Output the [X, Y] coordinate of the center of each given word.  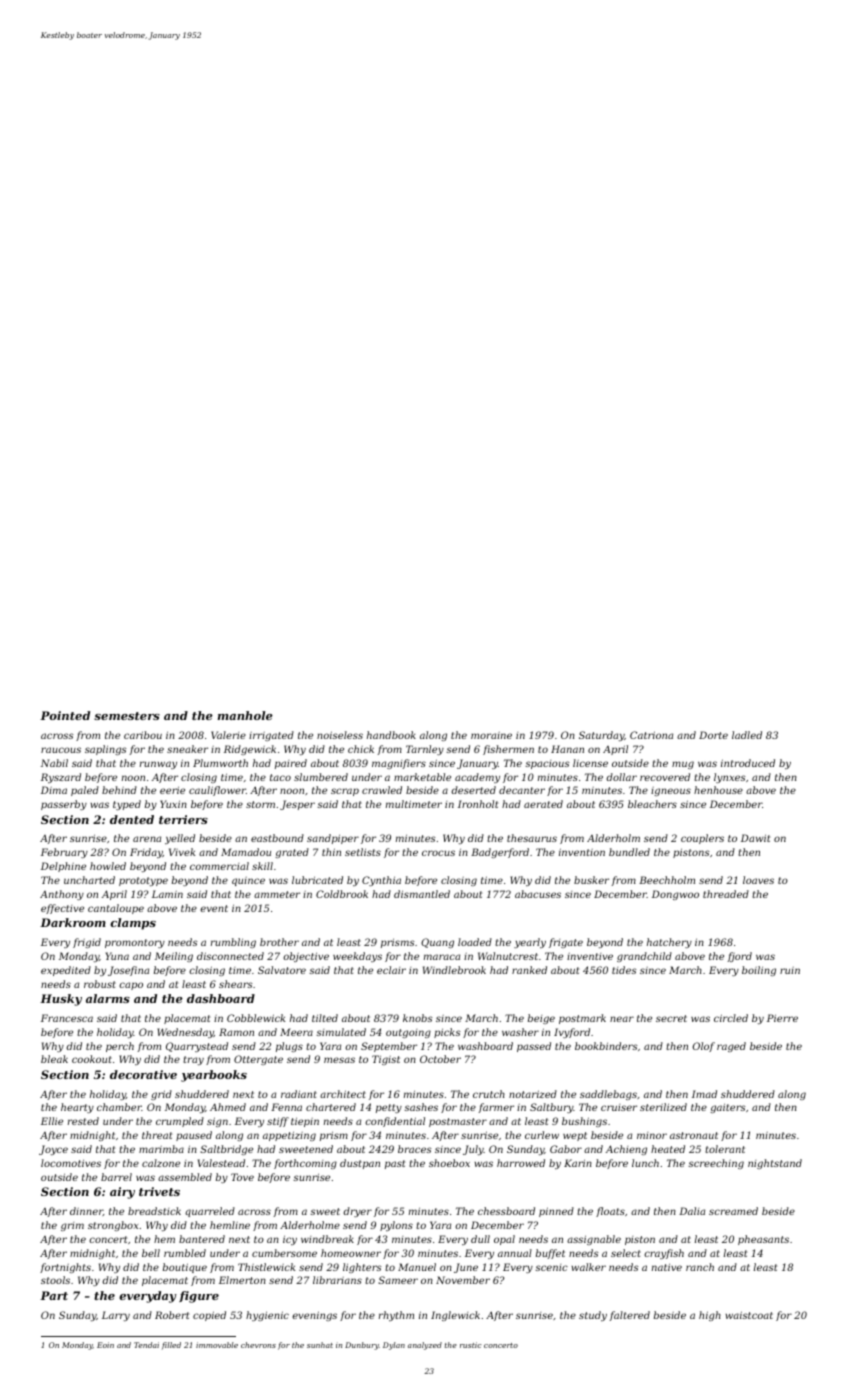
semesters [127, 716]
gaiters [727, 1108]
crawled [382, 790]
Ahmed [228, 1107]
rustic [471, 1345]
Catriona [651, 735]
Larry [116, 1316]
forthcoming [305, 1164]
